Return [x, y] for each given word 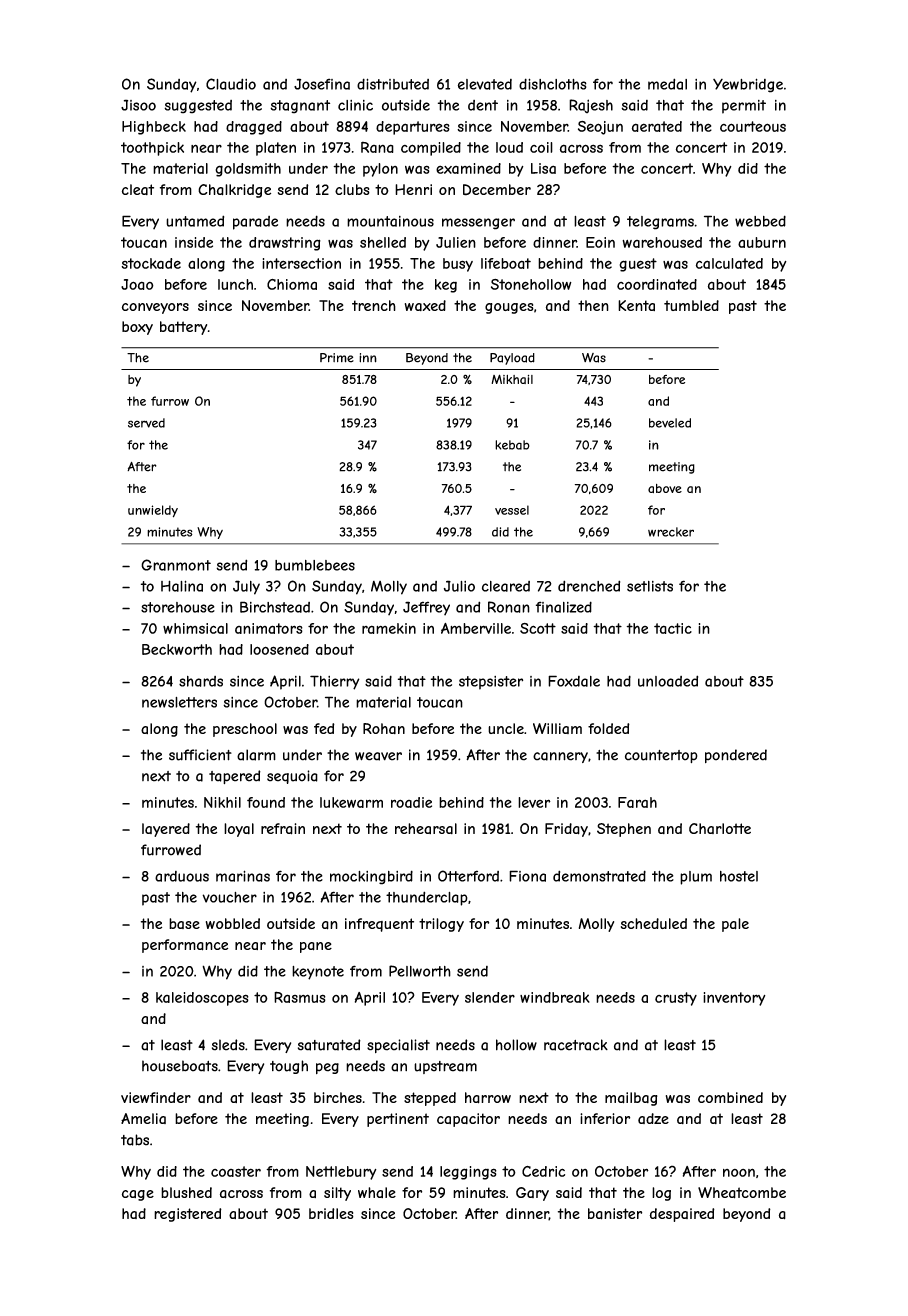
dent [483, 105]
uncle [506, 728]
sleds [228, 1045]
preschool [245, 730]
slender [490, 997]
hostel [739, 876]
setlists [650, 586]
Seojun [600, 128]
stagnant [300, 107]
